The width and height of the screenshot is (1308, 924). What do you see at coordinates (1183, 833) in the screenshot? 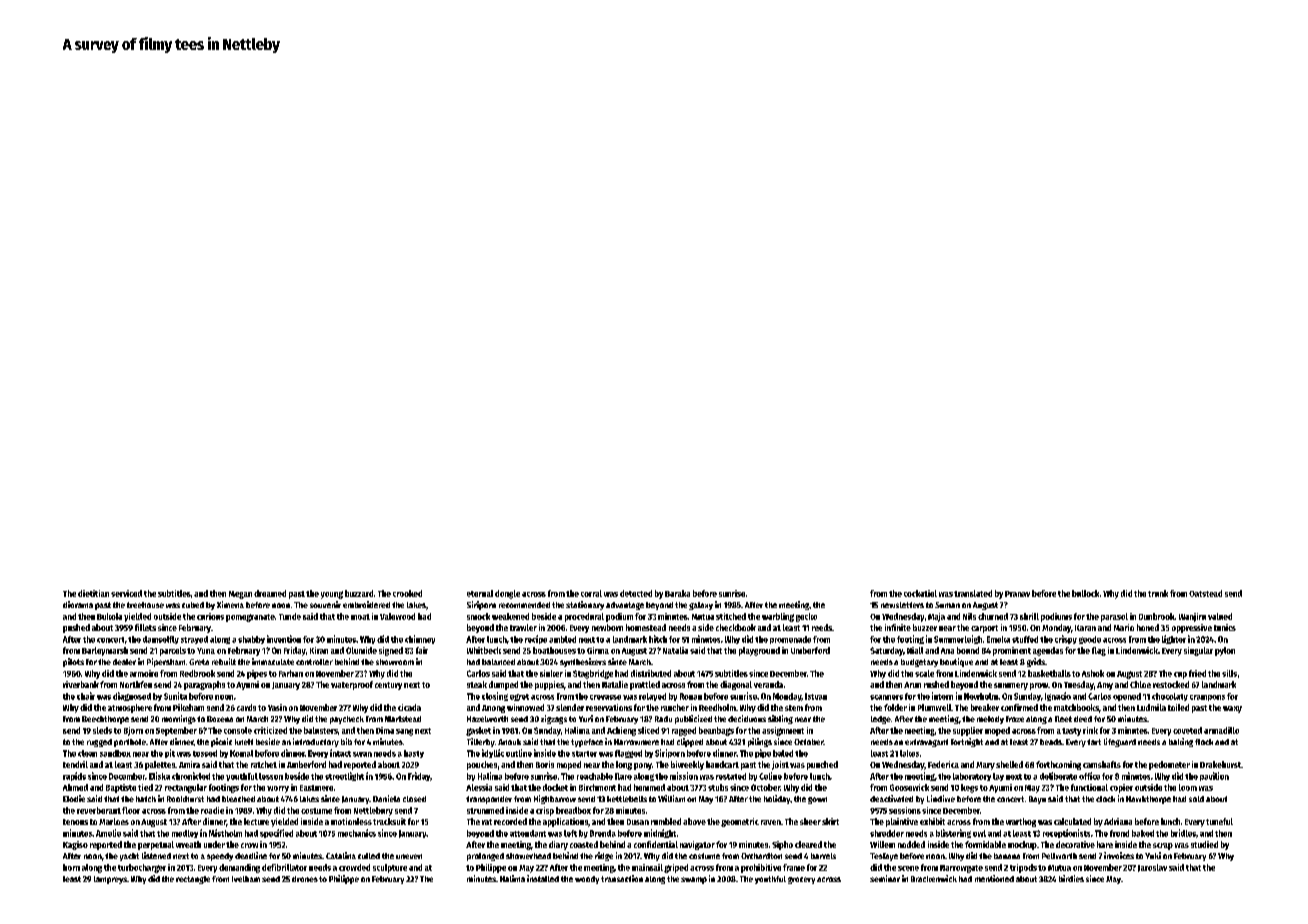
I see `bridles` at bounding box center [1183, 833].
